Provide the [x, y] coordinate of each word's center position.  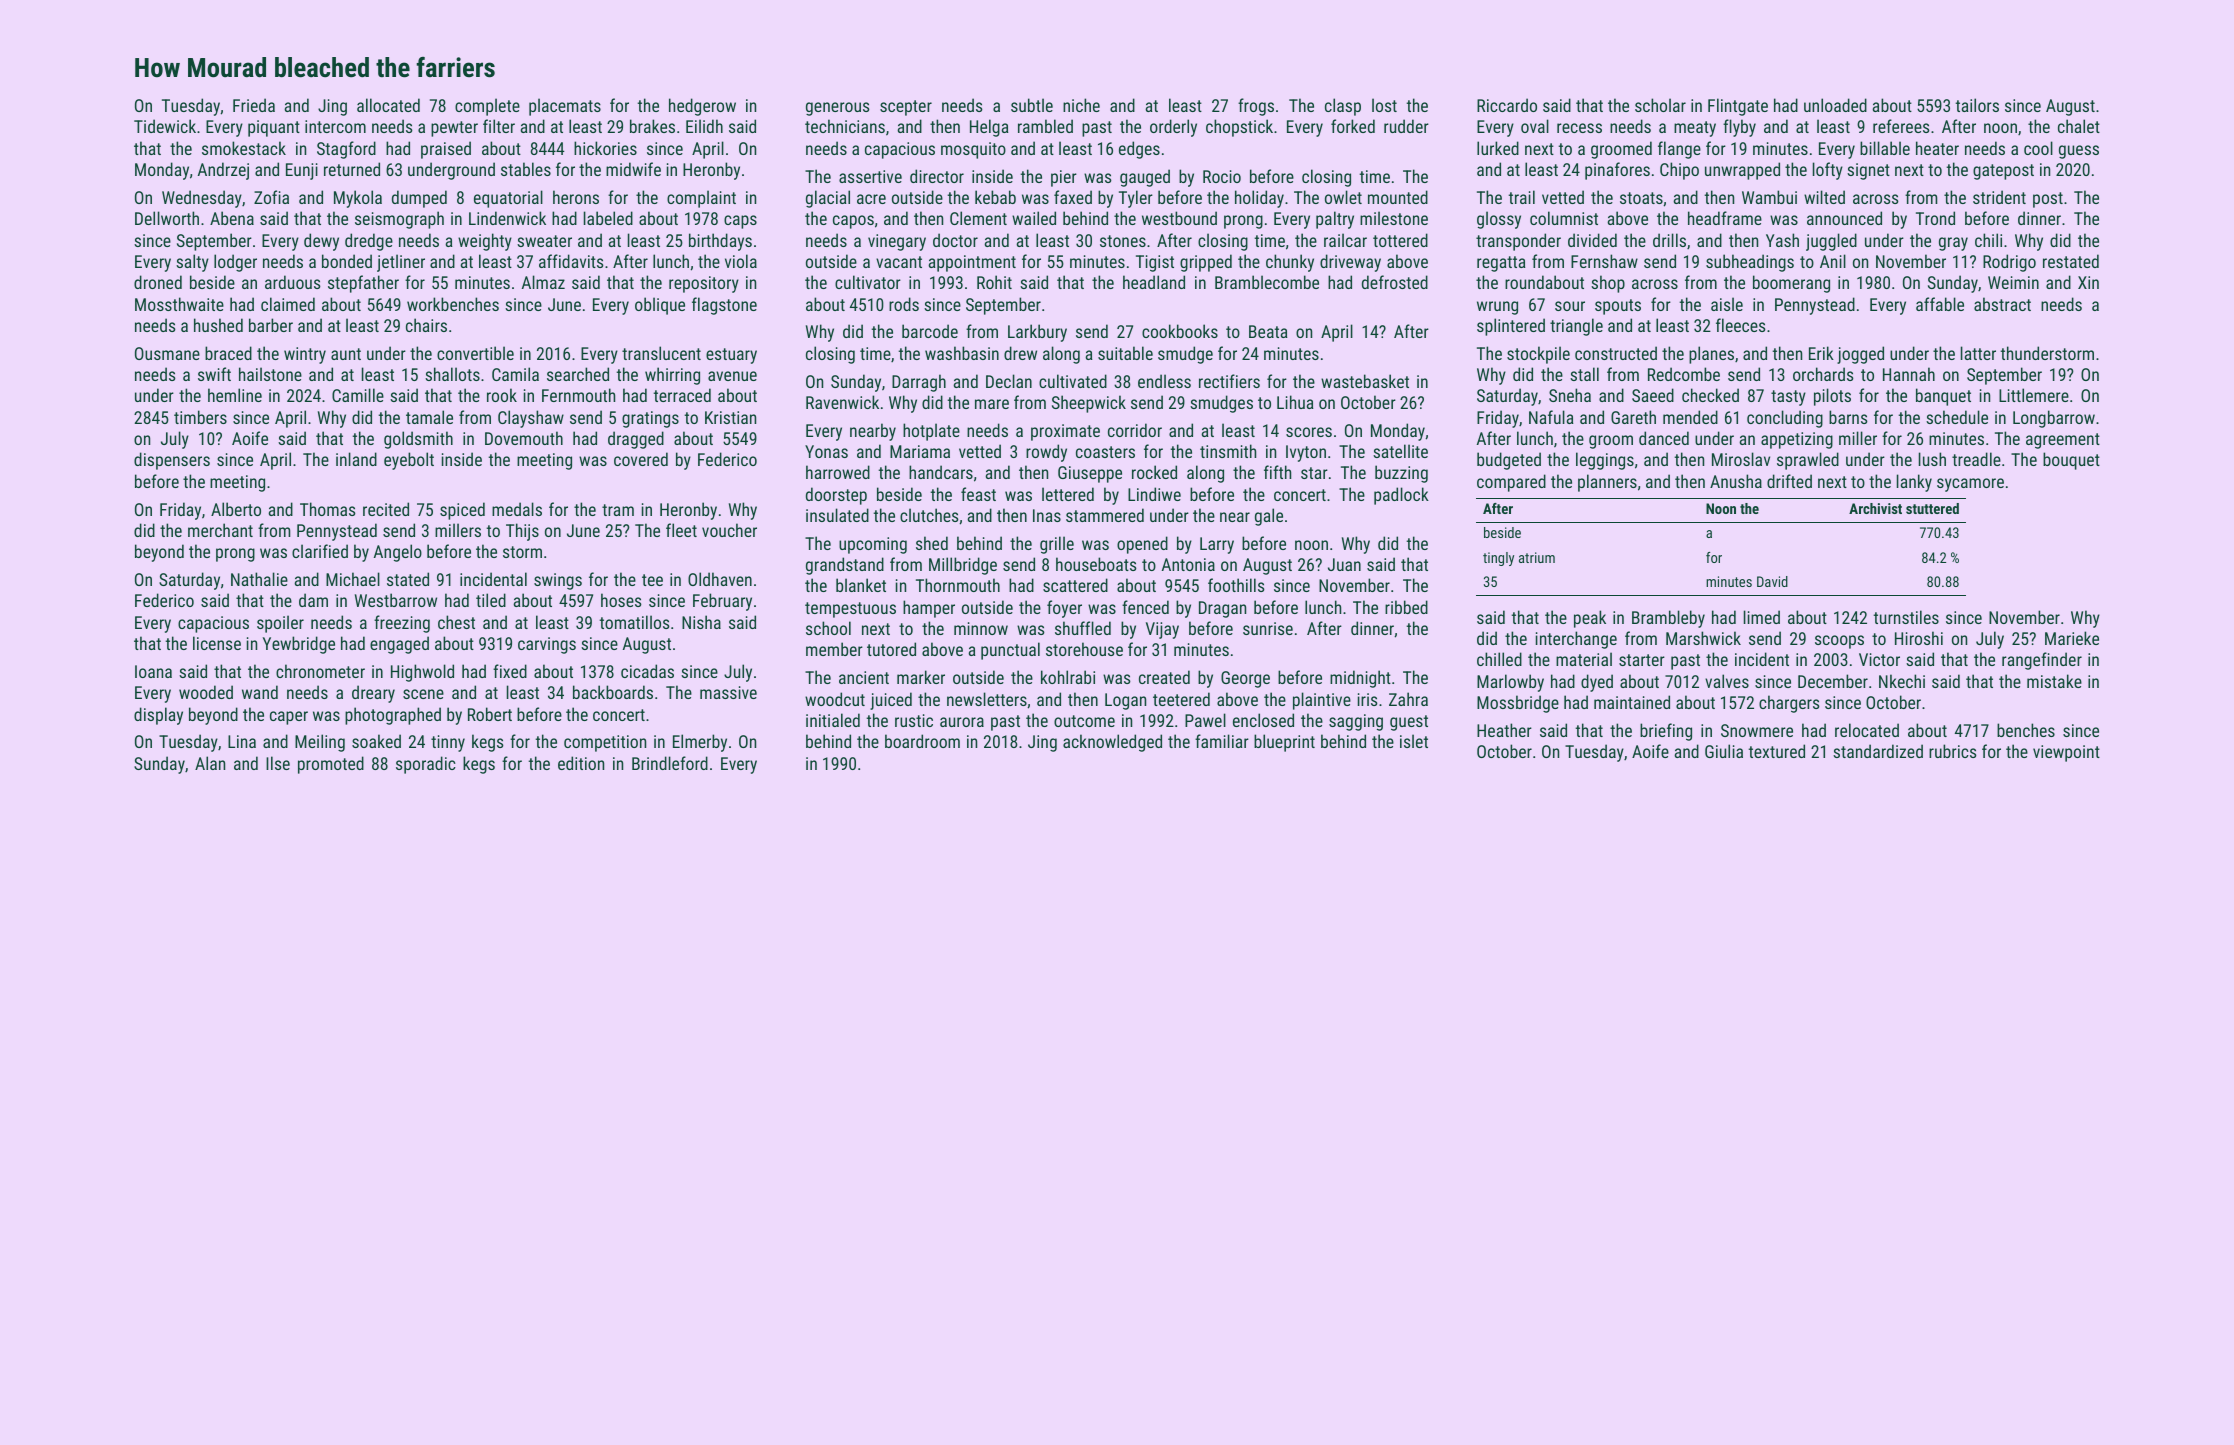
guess [2079, 152]
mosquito [973, 150]
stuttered [1932, 508]
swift [214, 374]
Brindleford [670, 763]
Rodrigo [2009, 263]
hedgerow [702, 107]
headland [1154, 282]
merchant [220, 530]
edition [581, 763]
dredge [369, 242]
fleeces [1741, 325]
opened [1142, 545]
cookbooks [1180, 331]
